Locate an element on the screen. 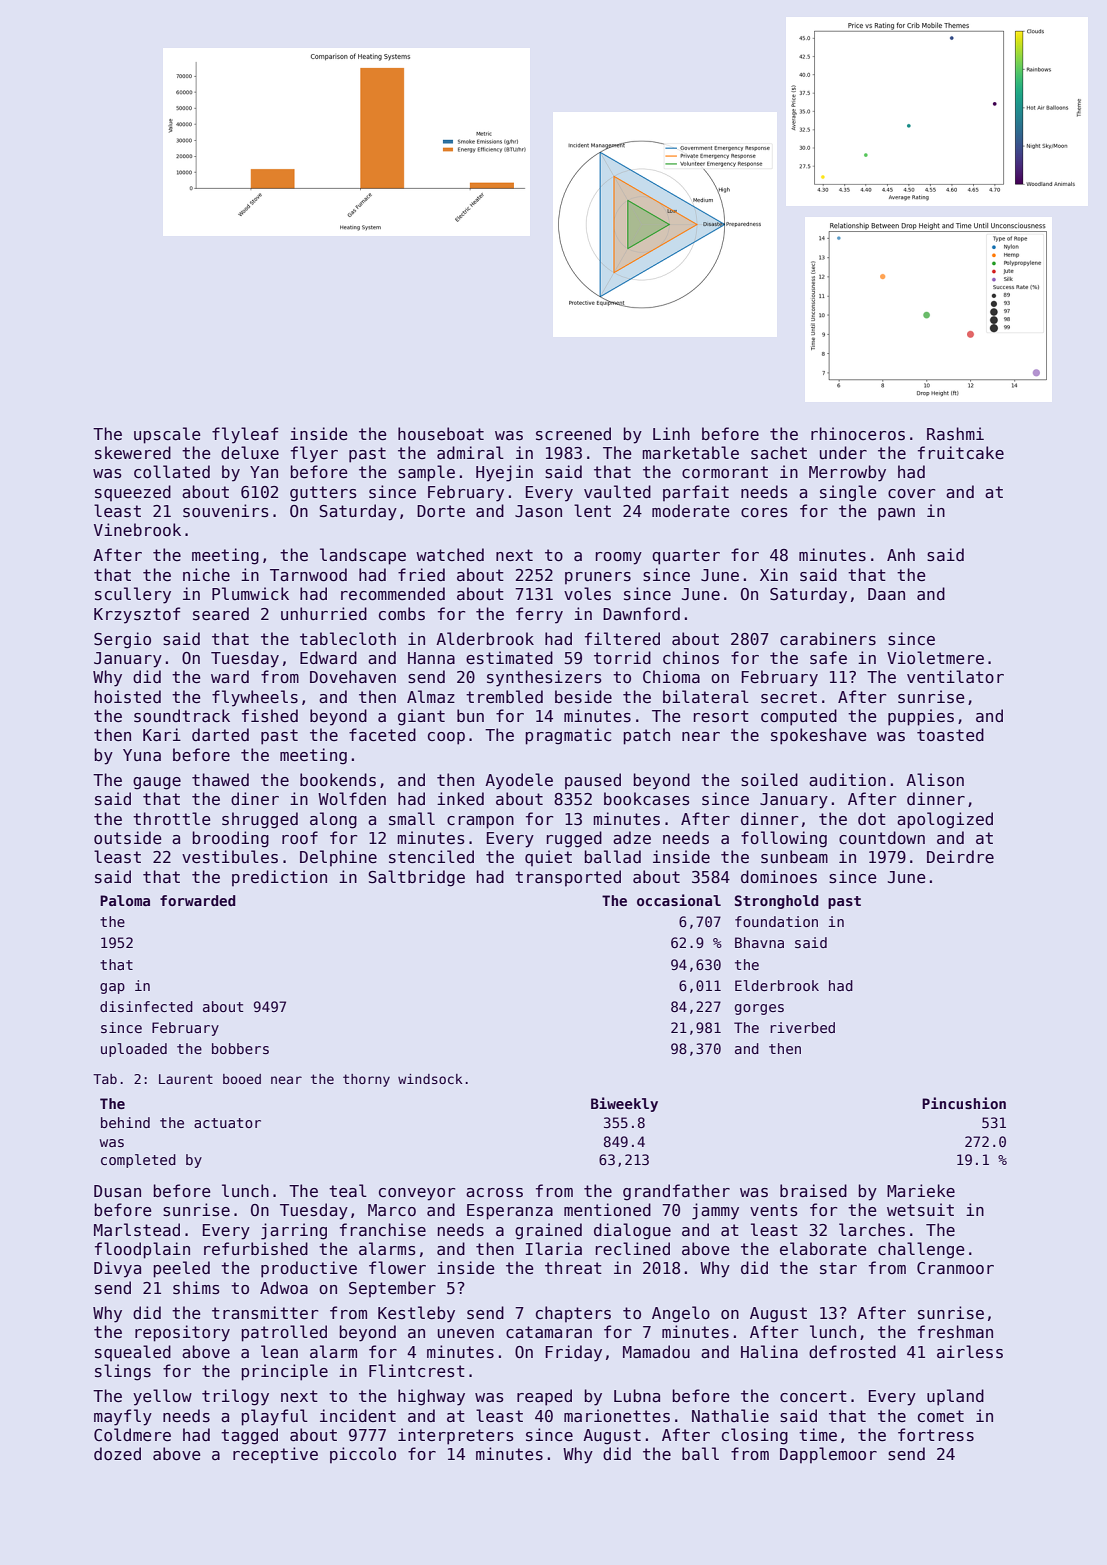  rhinoceros is located at coordinates (858, 434).
